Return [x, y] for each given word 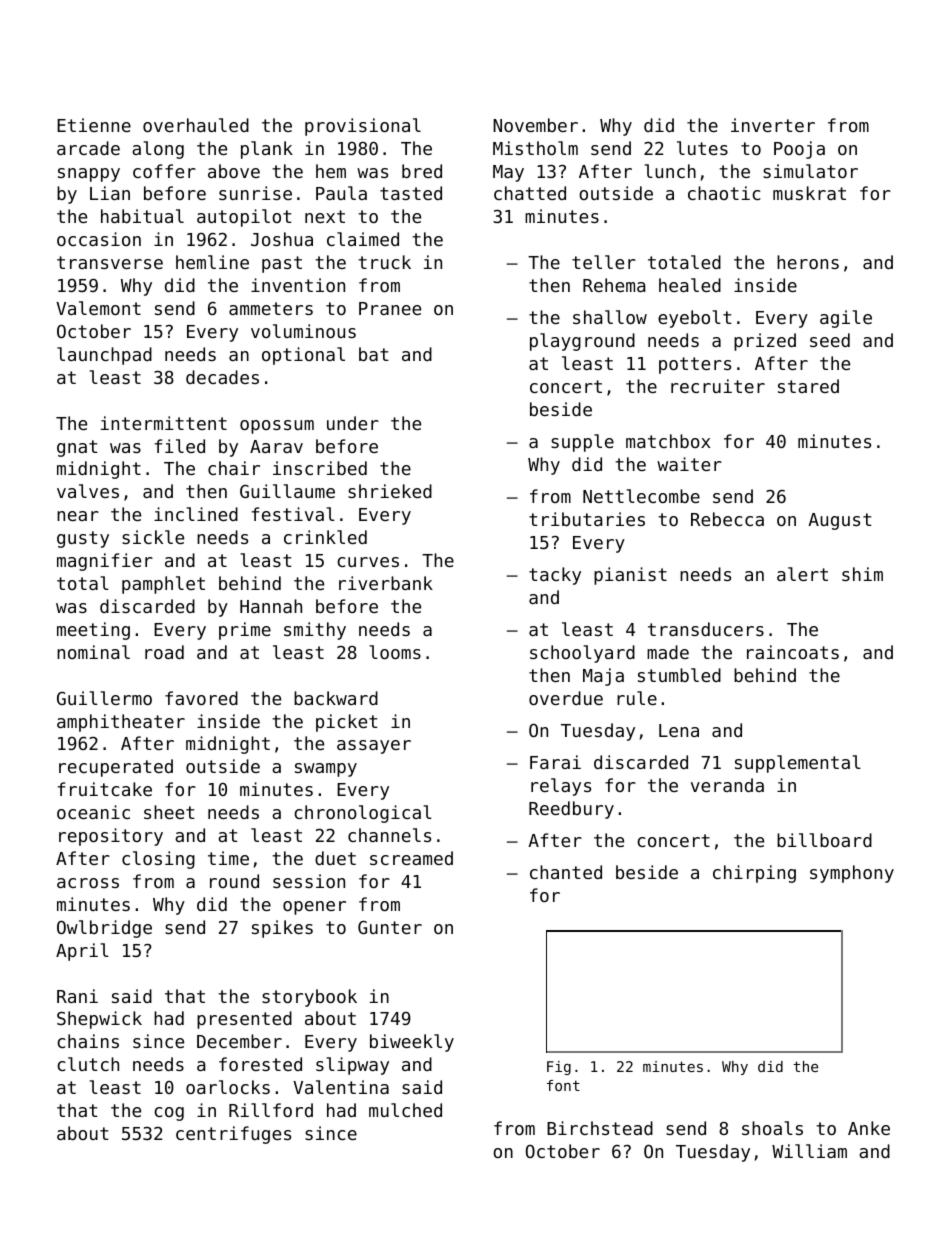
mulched [405, 1110]
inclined [196, 514]
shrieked [390, 491]
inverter [773, 125]
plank [267, 150]
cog [169, 1114]
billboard [824, 840]
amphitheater [121, 723]
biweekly [412, 1043]
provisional [363, 127]
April [82, 952]
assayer [374, 747]
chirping [754, 874]
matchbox [668, 441]
